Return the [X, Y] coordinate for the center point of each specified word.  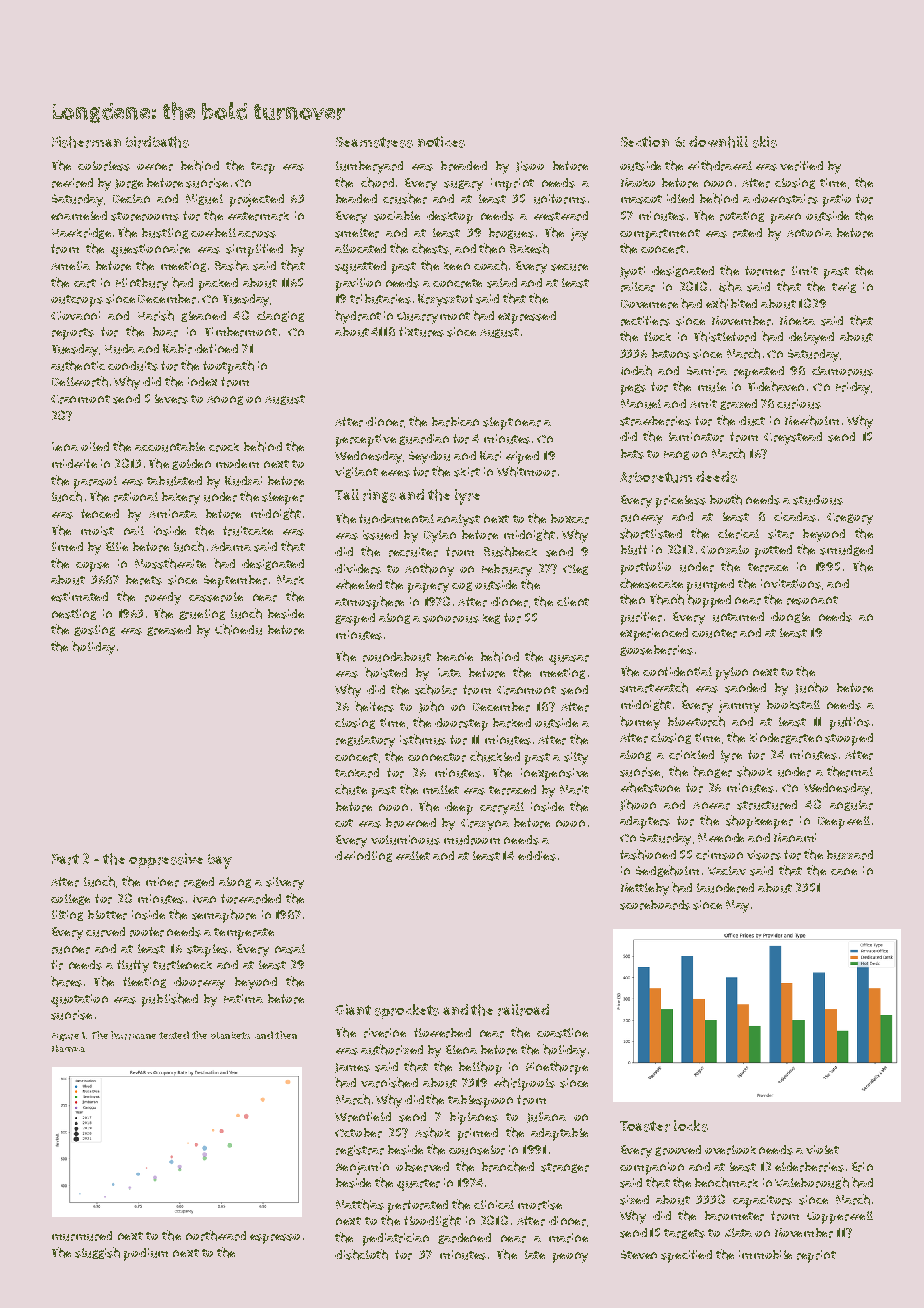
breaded [464, 166]
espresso [275, 1239]
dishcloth [361, 1254]
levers [171, 399]
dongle [790, 617]
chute [351, 789]
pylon [732, 673]
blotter [107, 915]
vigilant [356, 472]
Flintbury [142, 284]
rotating [742, 216]
